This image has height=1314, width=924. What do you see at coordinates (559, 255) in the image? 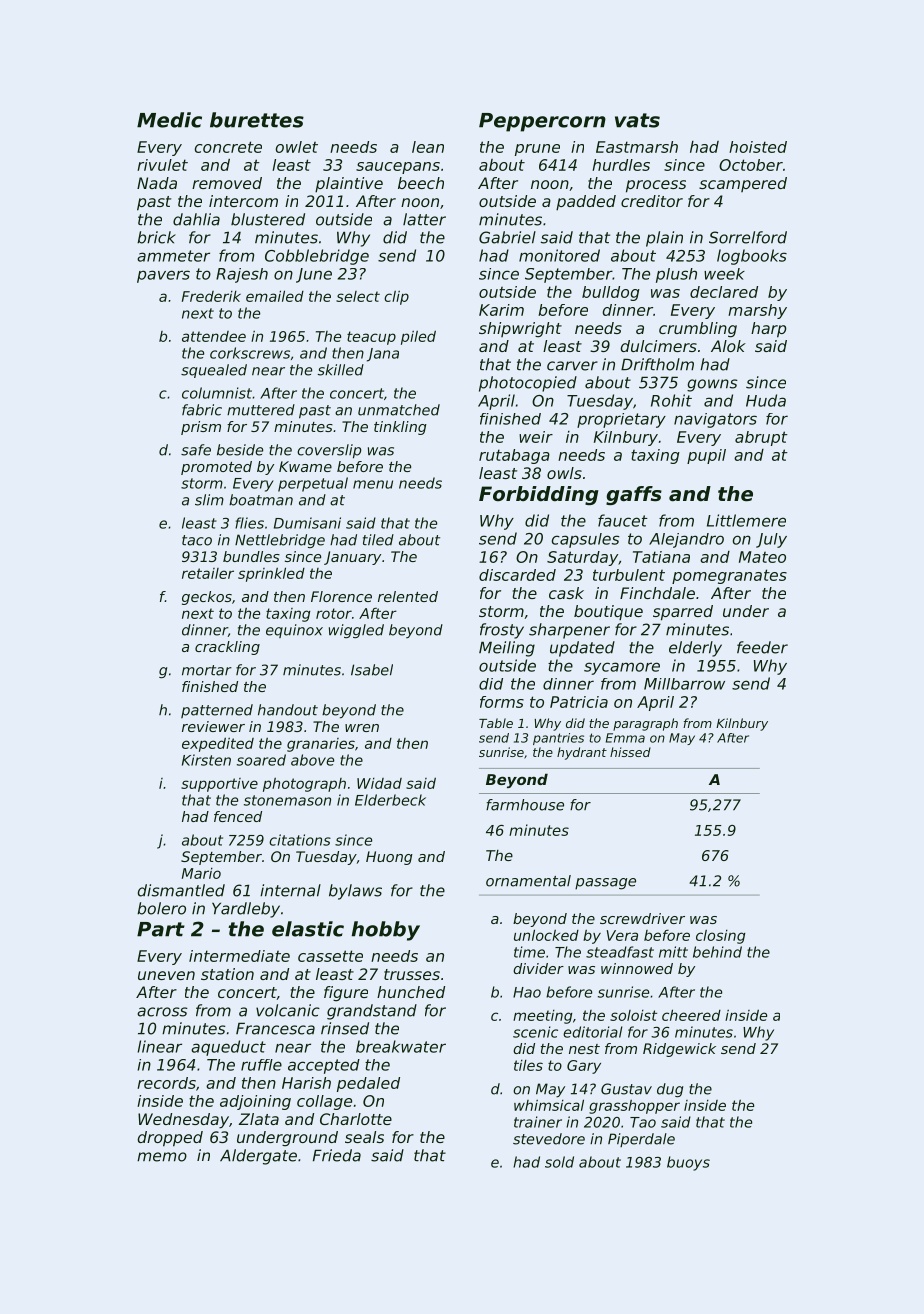
I see `monitored` at bounding box center [559, 255].
